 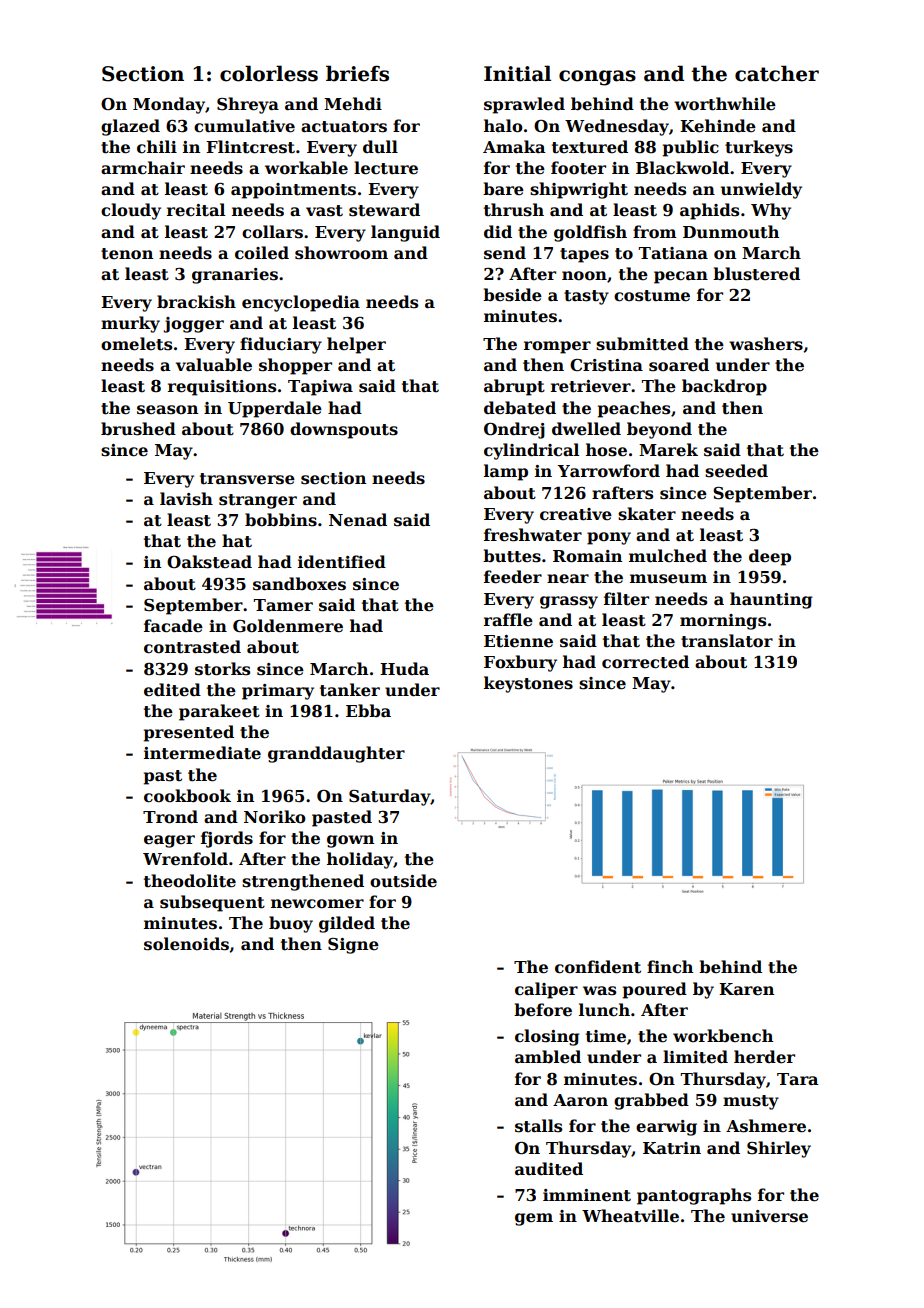 What do you see at coordinates (186, 944) in the screenshot?
I see `solenoids` at bounding box center [186, 944].
